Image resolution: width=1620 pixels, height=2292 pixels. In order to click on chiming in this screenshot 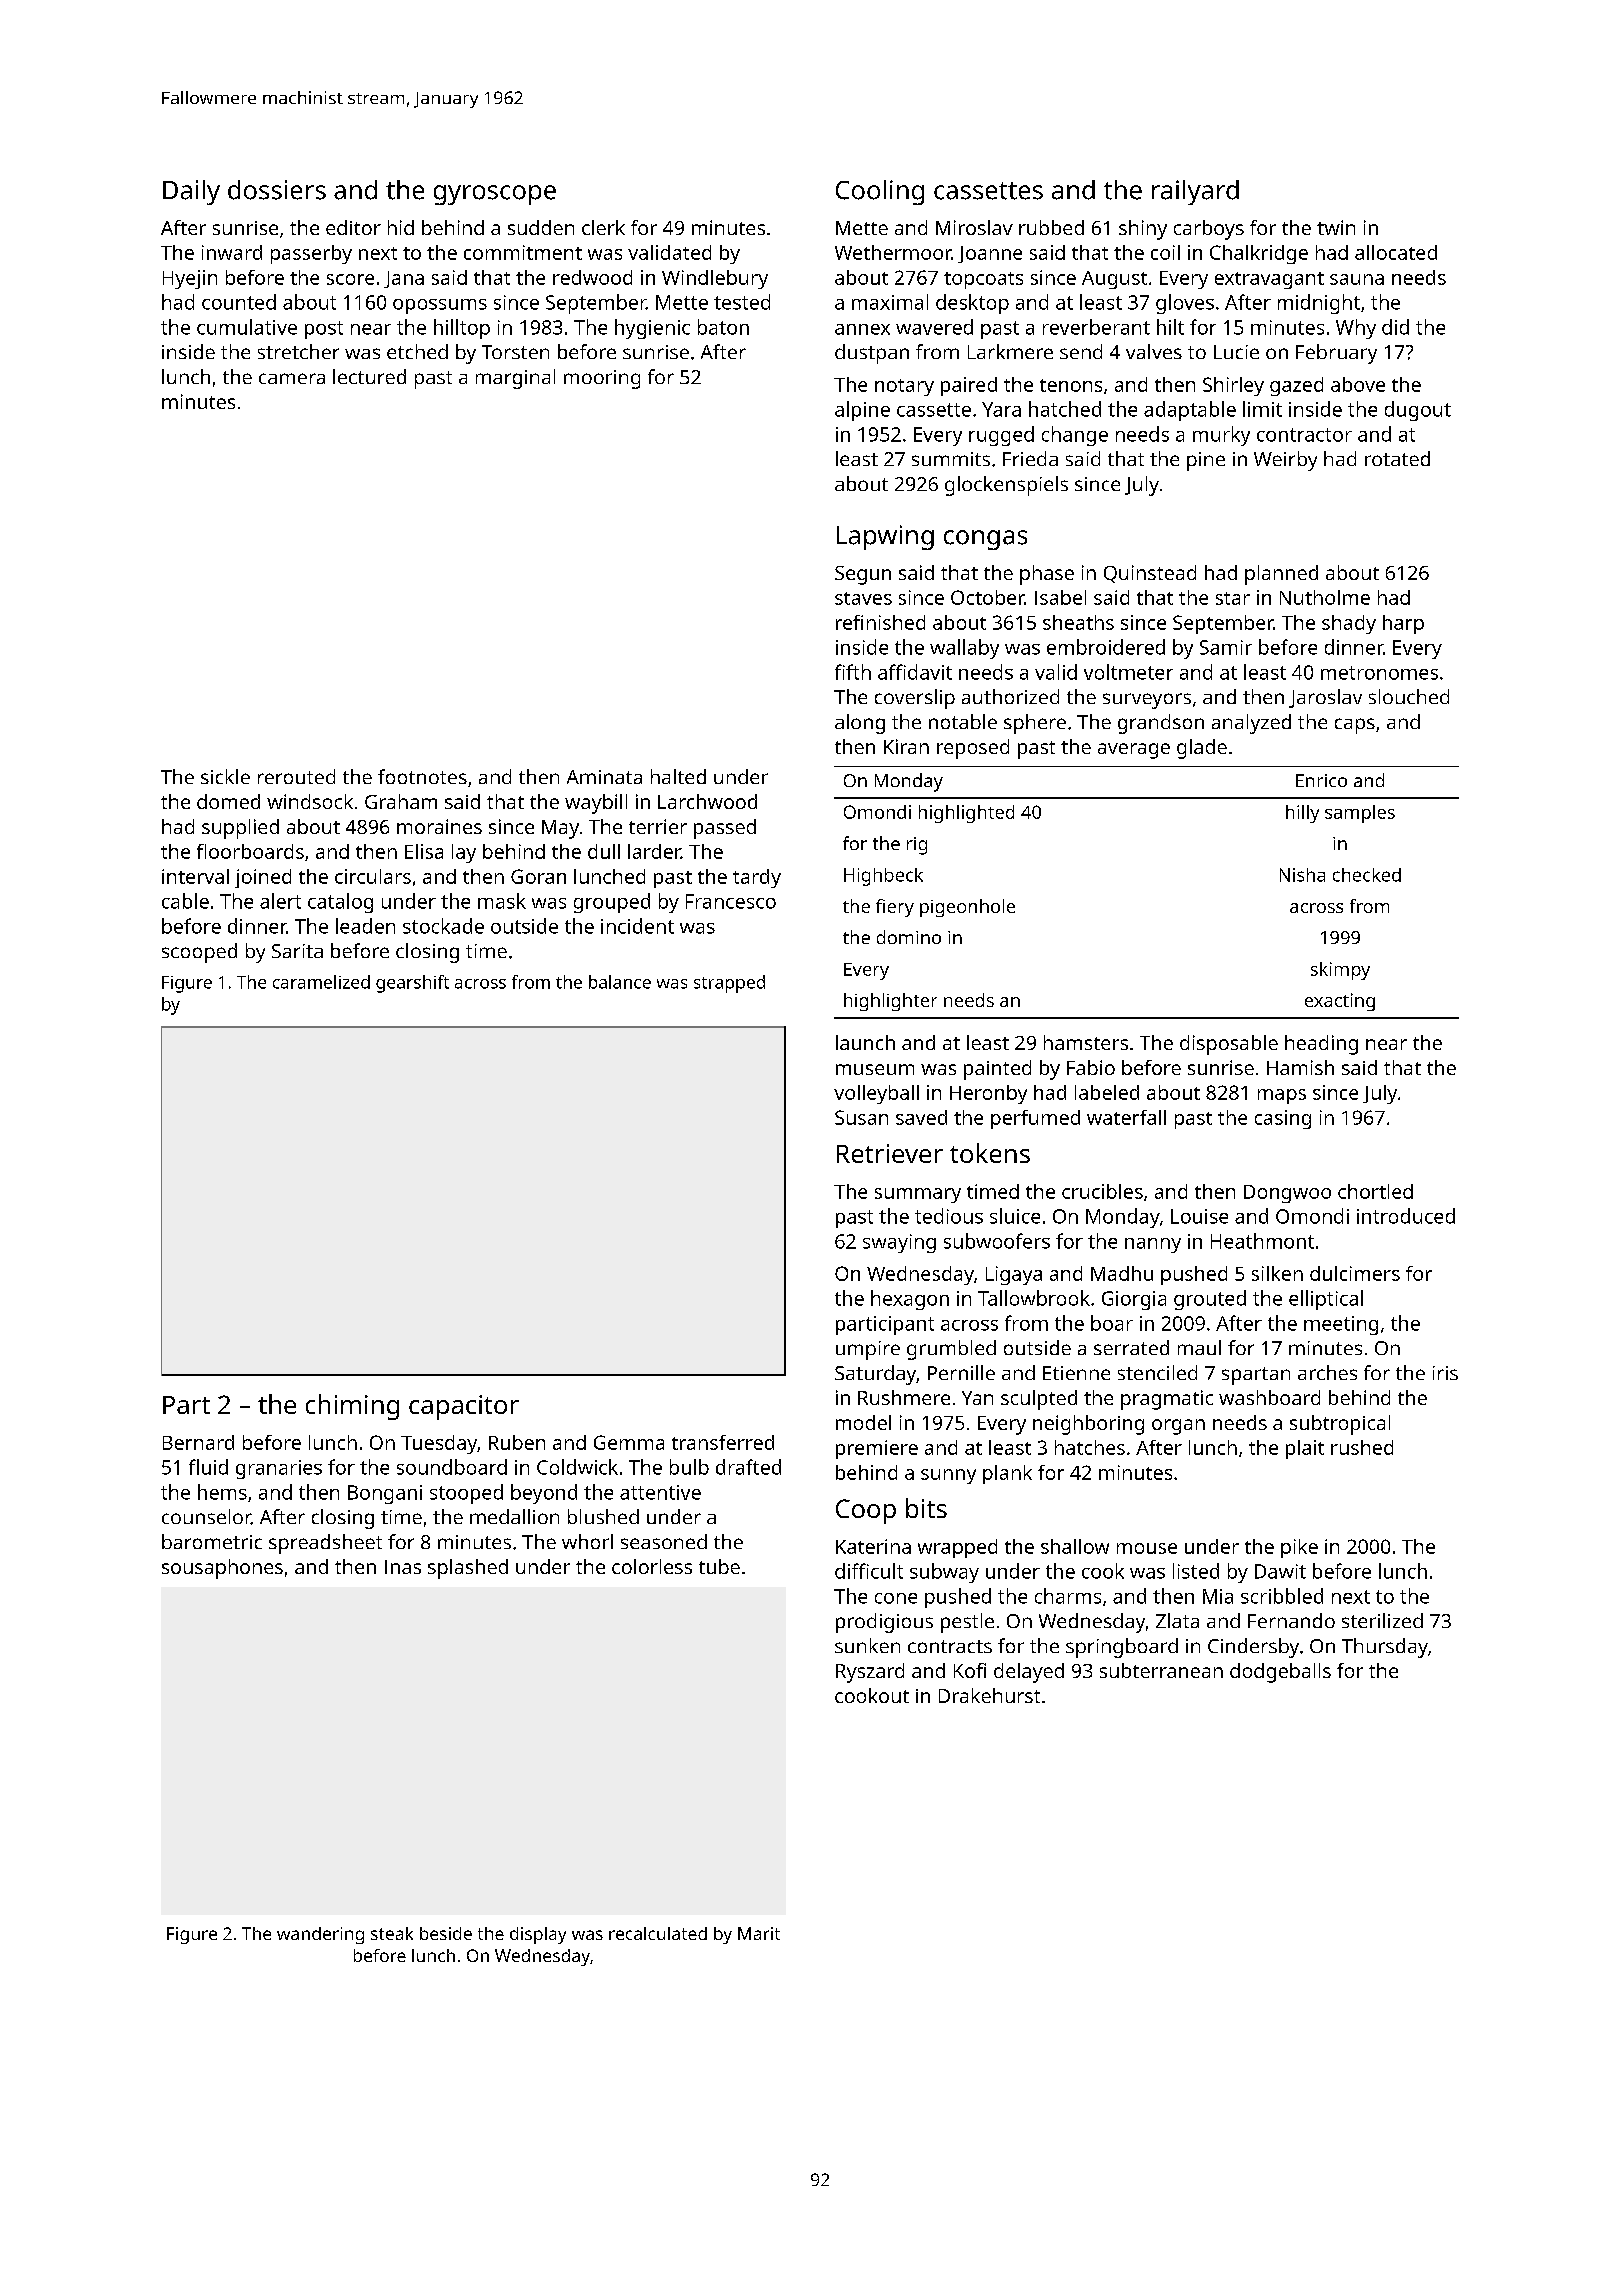, I will do `click(352, 1407)`.
